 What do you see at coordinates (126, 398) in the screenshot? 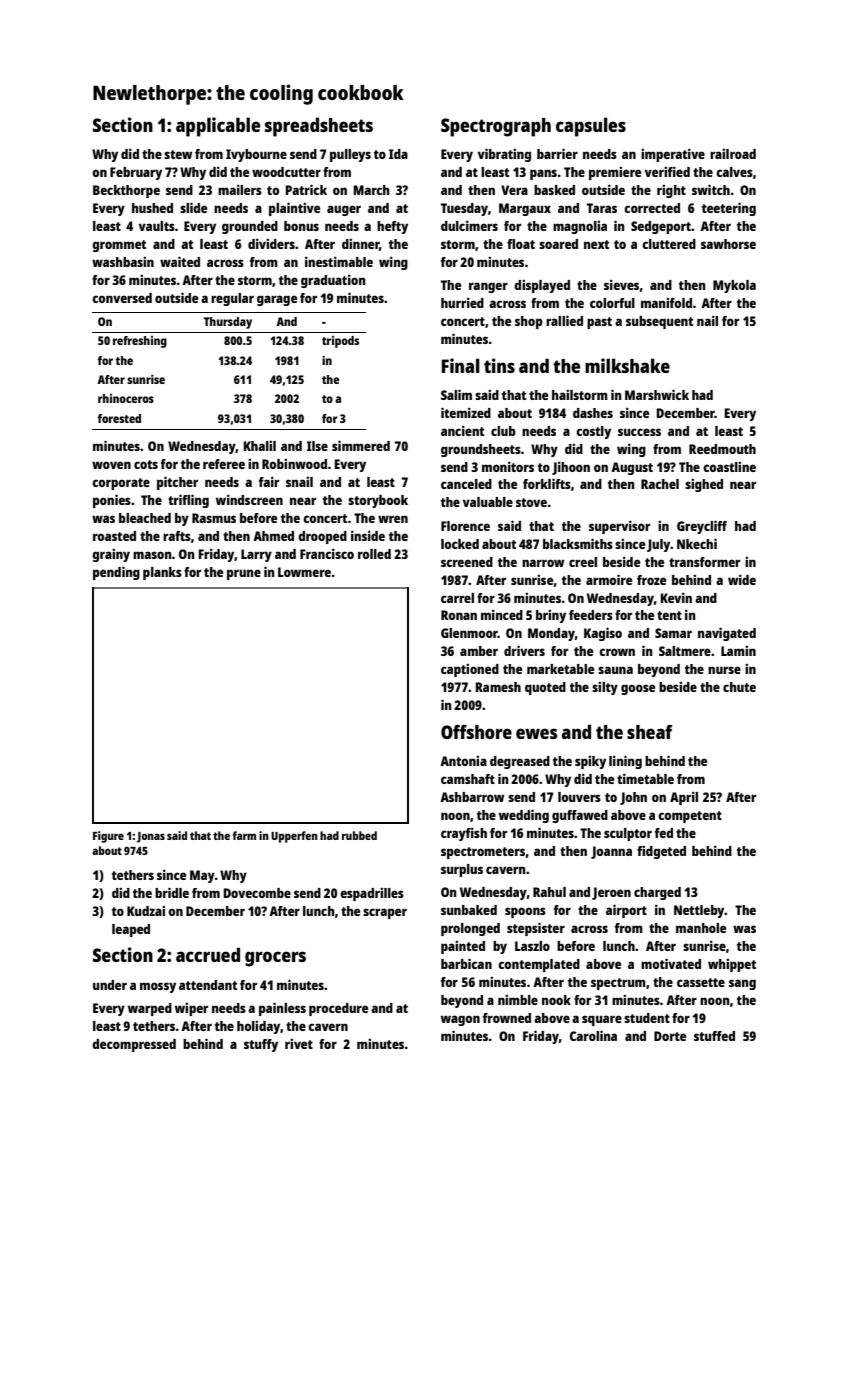
I see `rhinoceros` at bounding box center [126, 398].
